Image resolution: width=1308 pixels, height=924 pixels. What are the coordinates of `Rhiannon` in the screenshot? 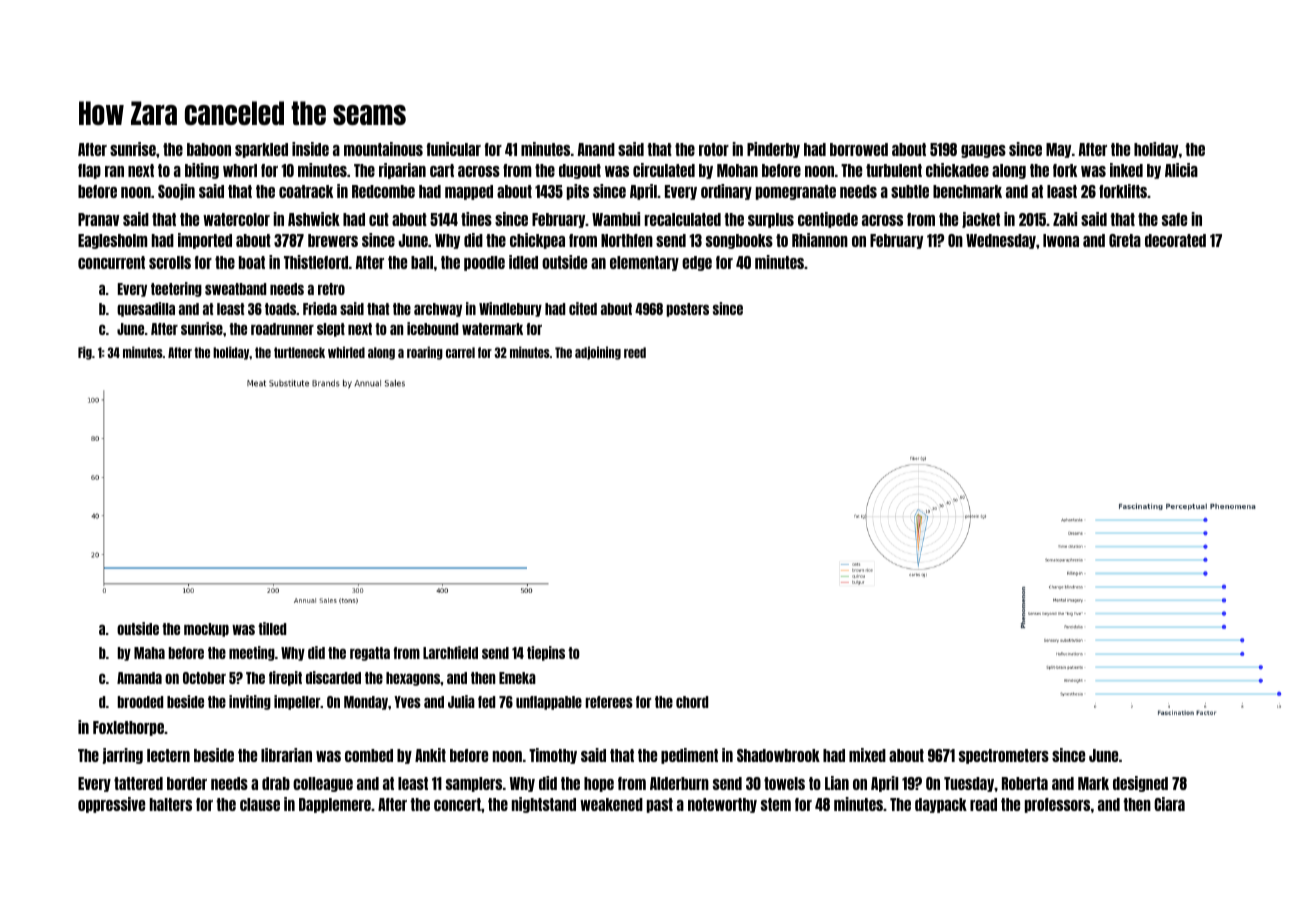 It's located at (820, 240).
